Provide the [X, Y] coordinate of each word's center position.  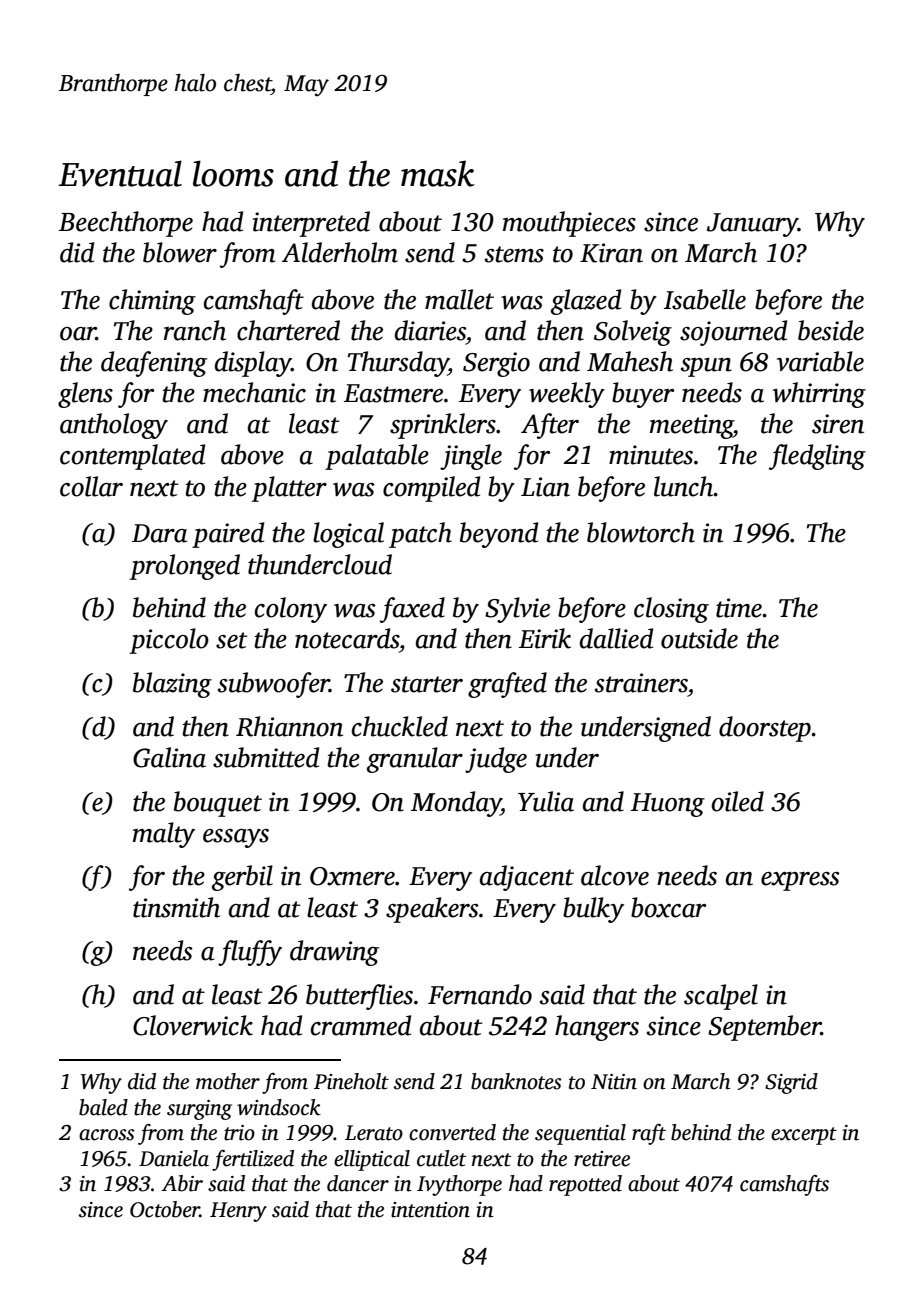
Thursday [398, 364]
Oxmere [352, 876]
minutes [651, 455]
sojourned [733, 333]
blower [180, 252]
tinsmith [176, 907]
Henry [238, 1212]
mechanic [254, 392]
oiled [737, 801]
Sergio [496, 364]
